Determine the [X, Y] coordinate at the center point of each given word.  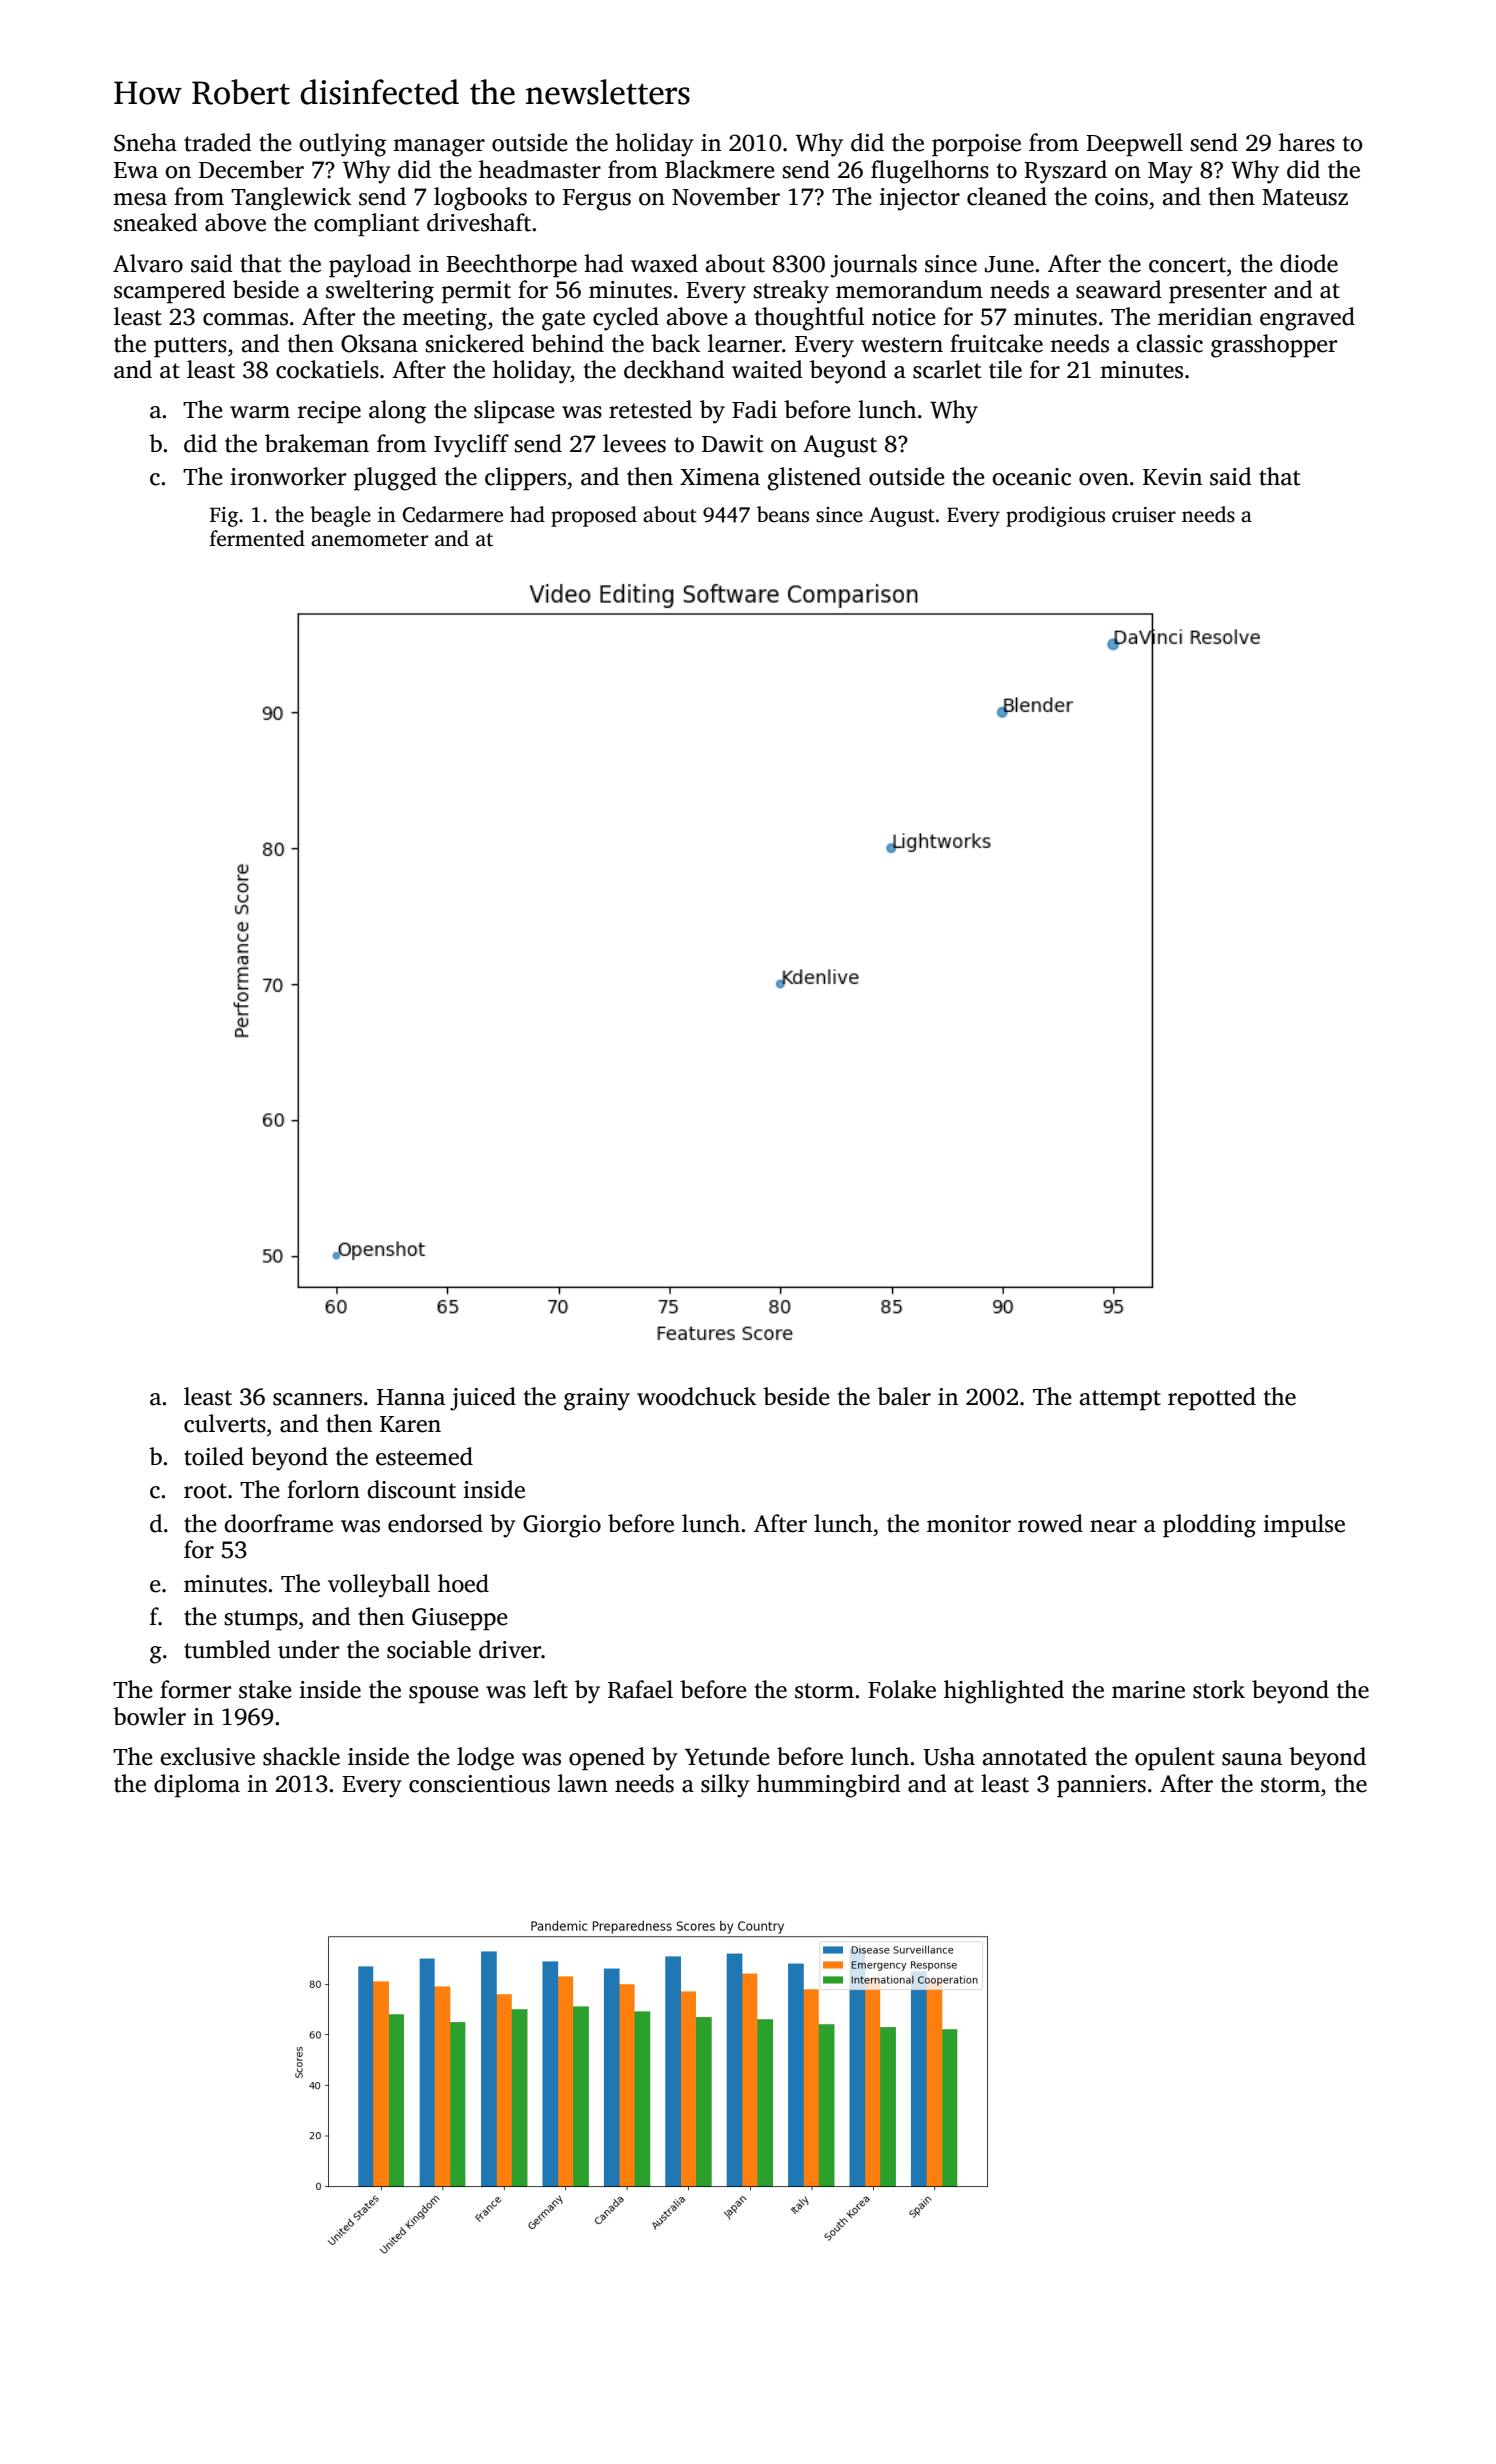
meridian [1205, 316]
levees [634, 443]
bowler [149, 1716]
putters [190, 347]
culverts [225, 1423]
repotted [1212, 1399]
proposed [594, 516]
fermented [257, 538]
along [397, 412]
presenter [1218, 293]
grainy [597, 1399]
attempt [1120, 1400]
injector [919, 199]
